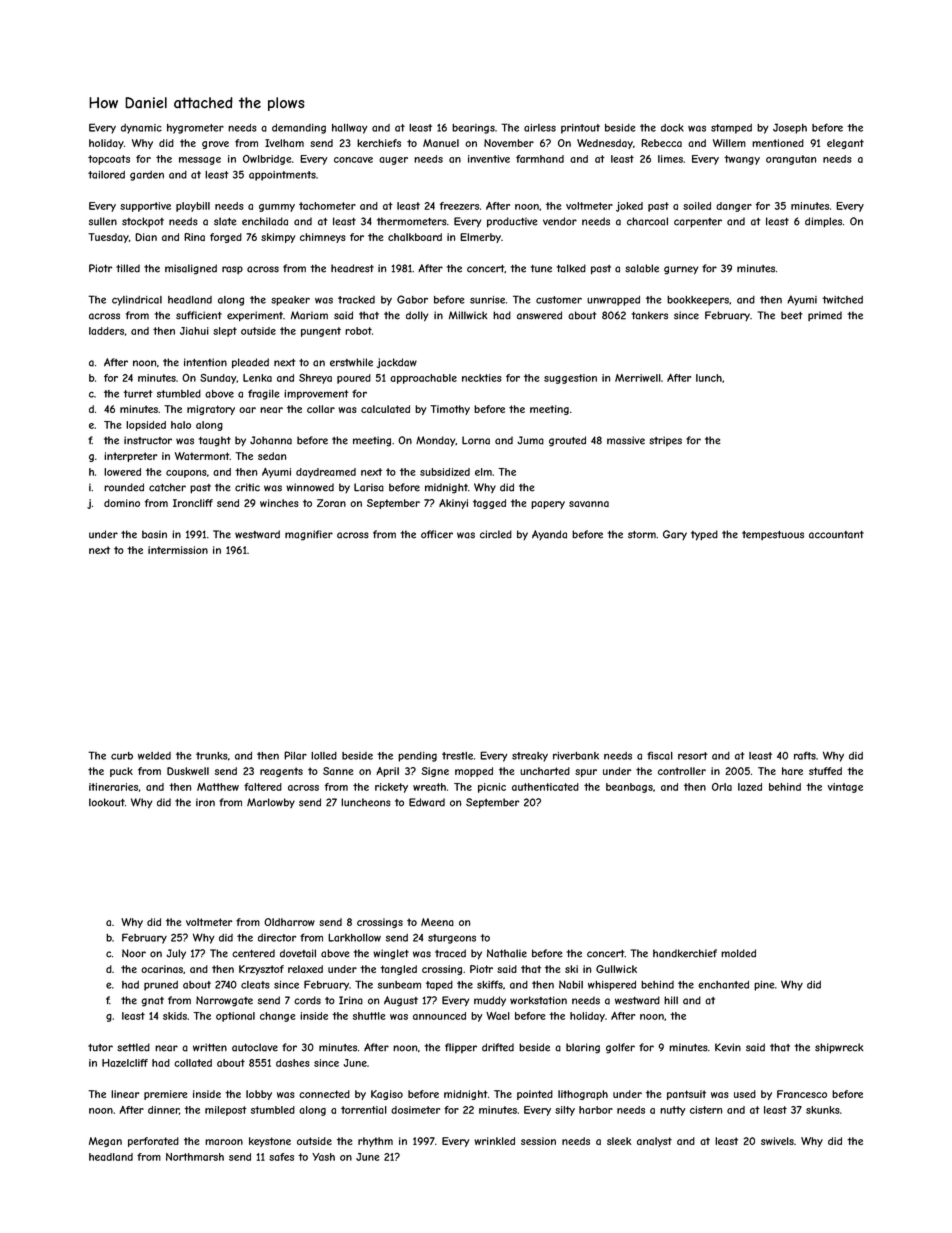  I want to click on whispered, so click(612, 986).
